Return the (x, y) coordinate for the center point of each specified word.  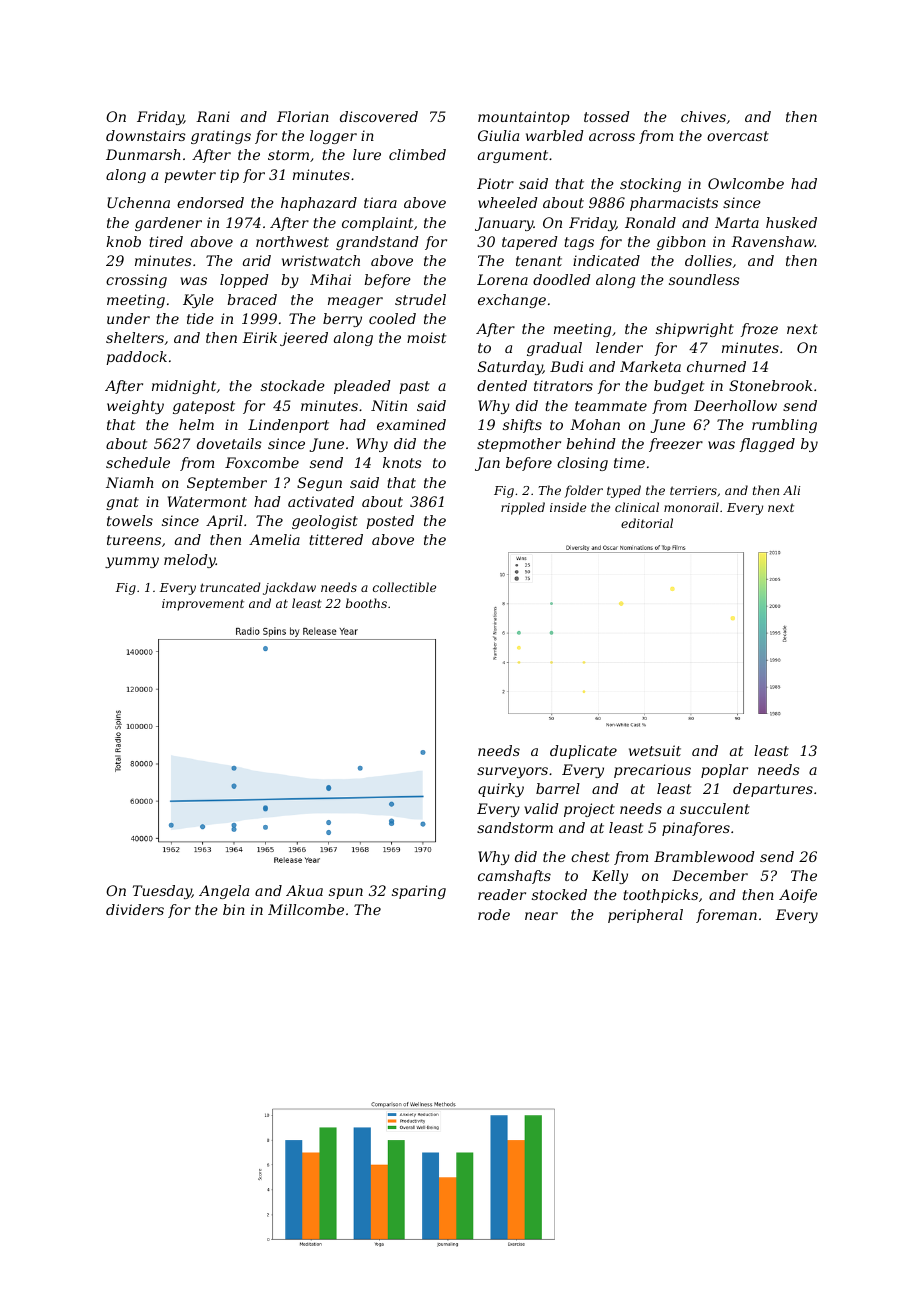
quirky (501, 790)
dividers (135, 909)
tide (200, 318)
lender (619, 347)
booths (366, 603)
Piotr (495, 183)
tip (229, 176)
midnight (184, 387)
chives (703, 116)
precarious (652, 771)
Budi (566, 366)
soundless (704, 279)
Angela (224, 892)
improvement (203, 605)
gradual (554, 349)
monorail (691, 507)
